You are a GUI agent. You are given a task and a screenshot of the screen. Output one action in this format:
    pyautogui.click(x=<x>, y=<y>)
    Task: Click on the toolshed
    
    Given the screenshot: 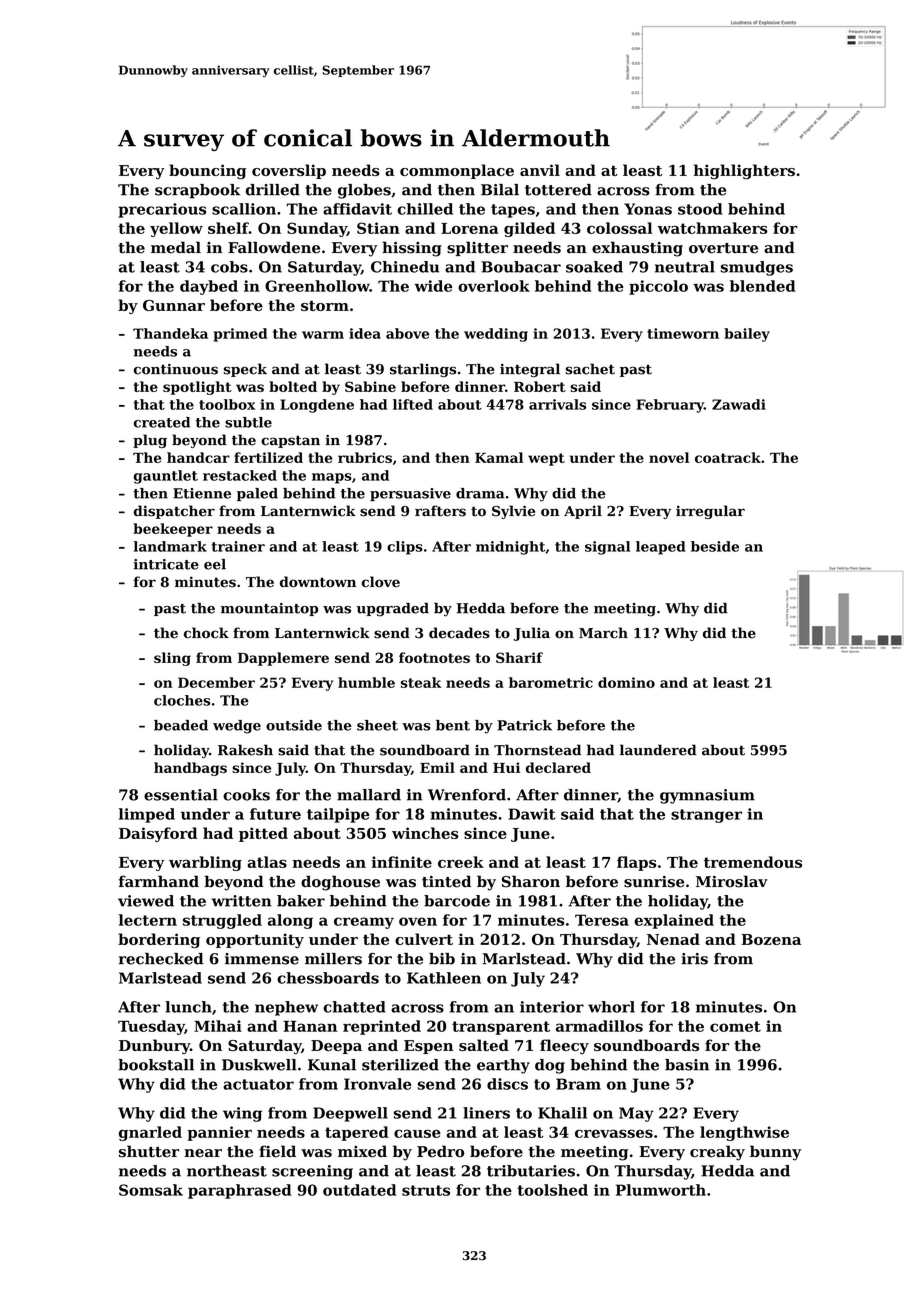 What is the action you would take?
    pyautogui.click(x=552, y=1190)
